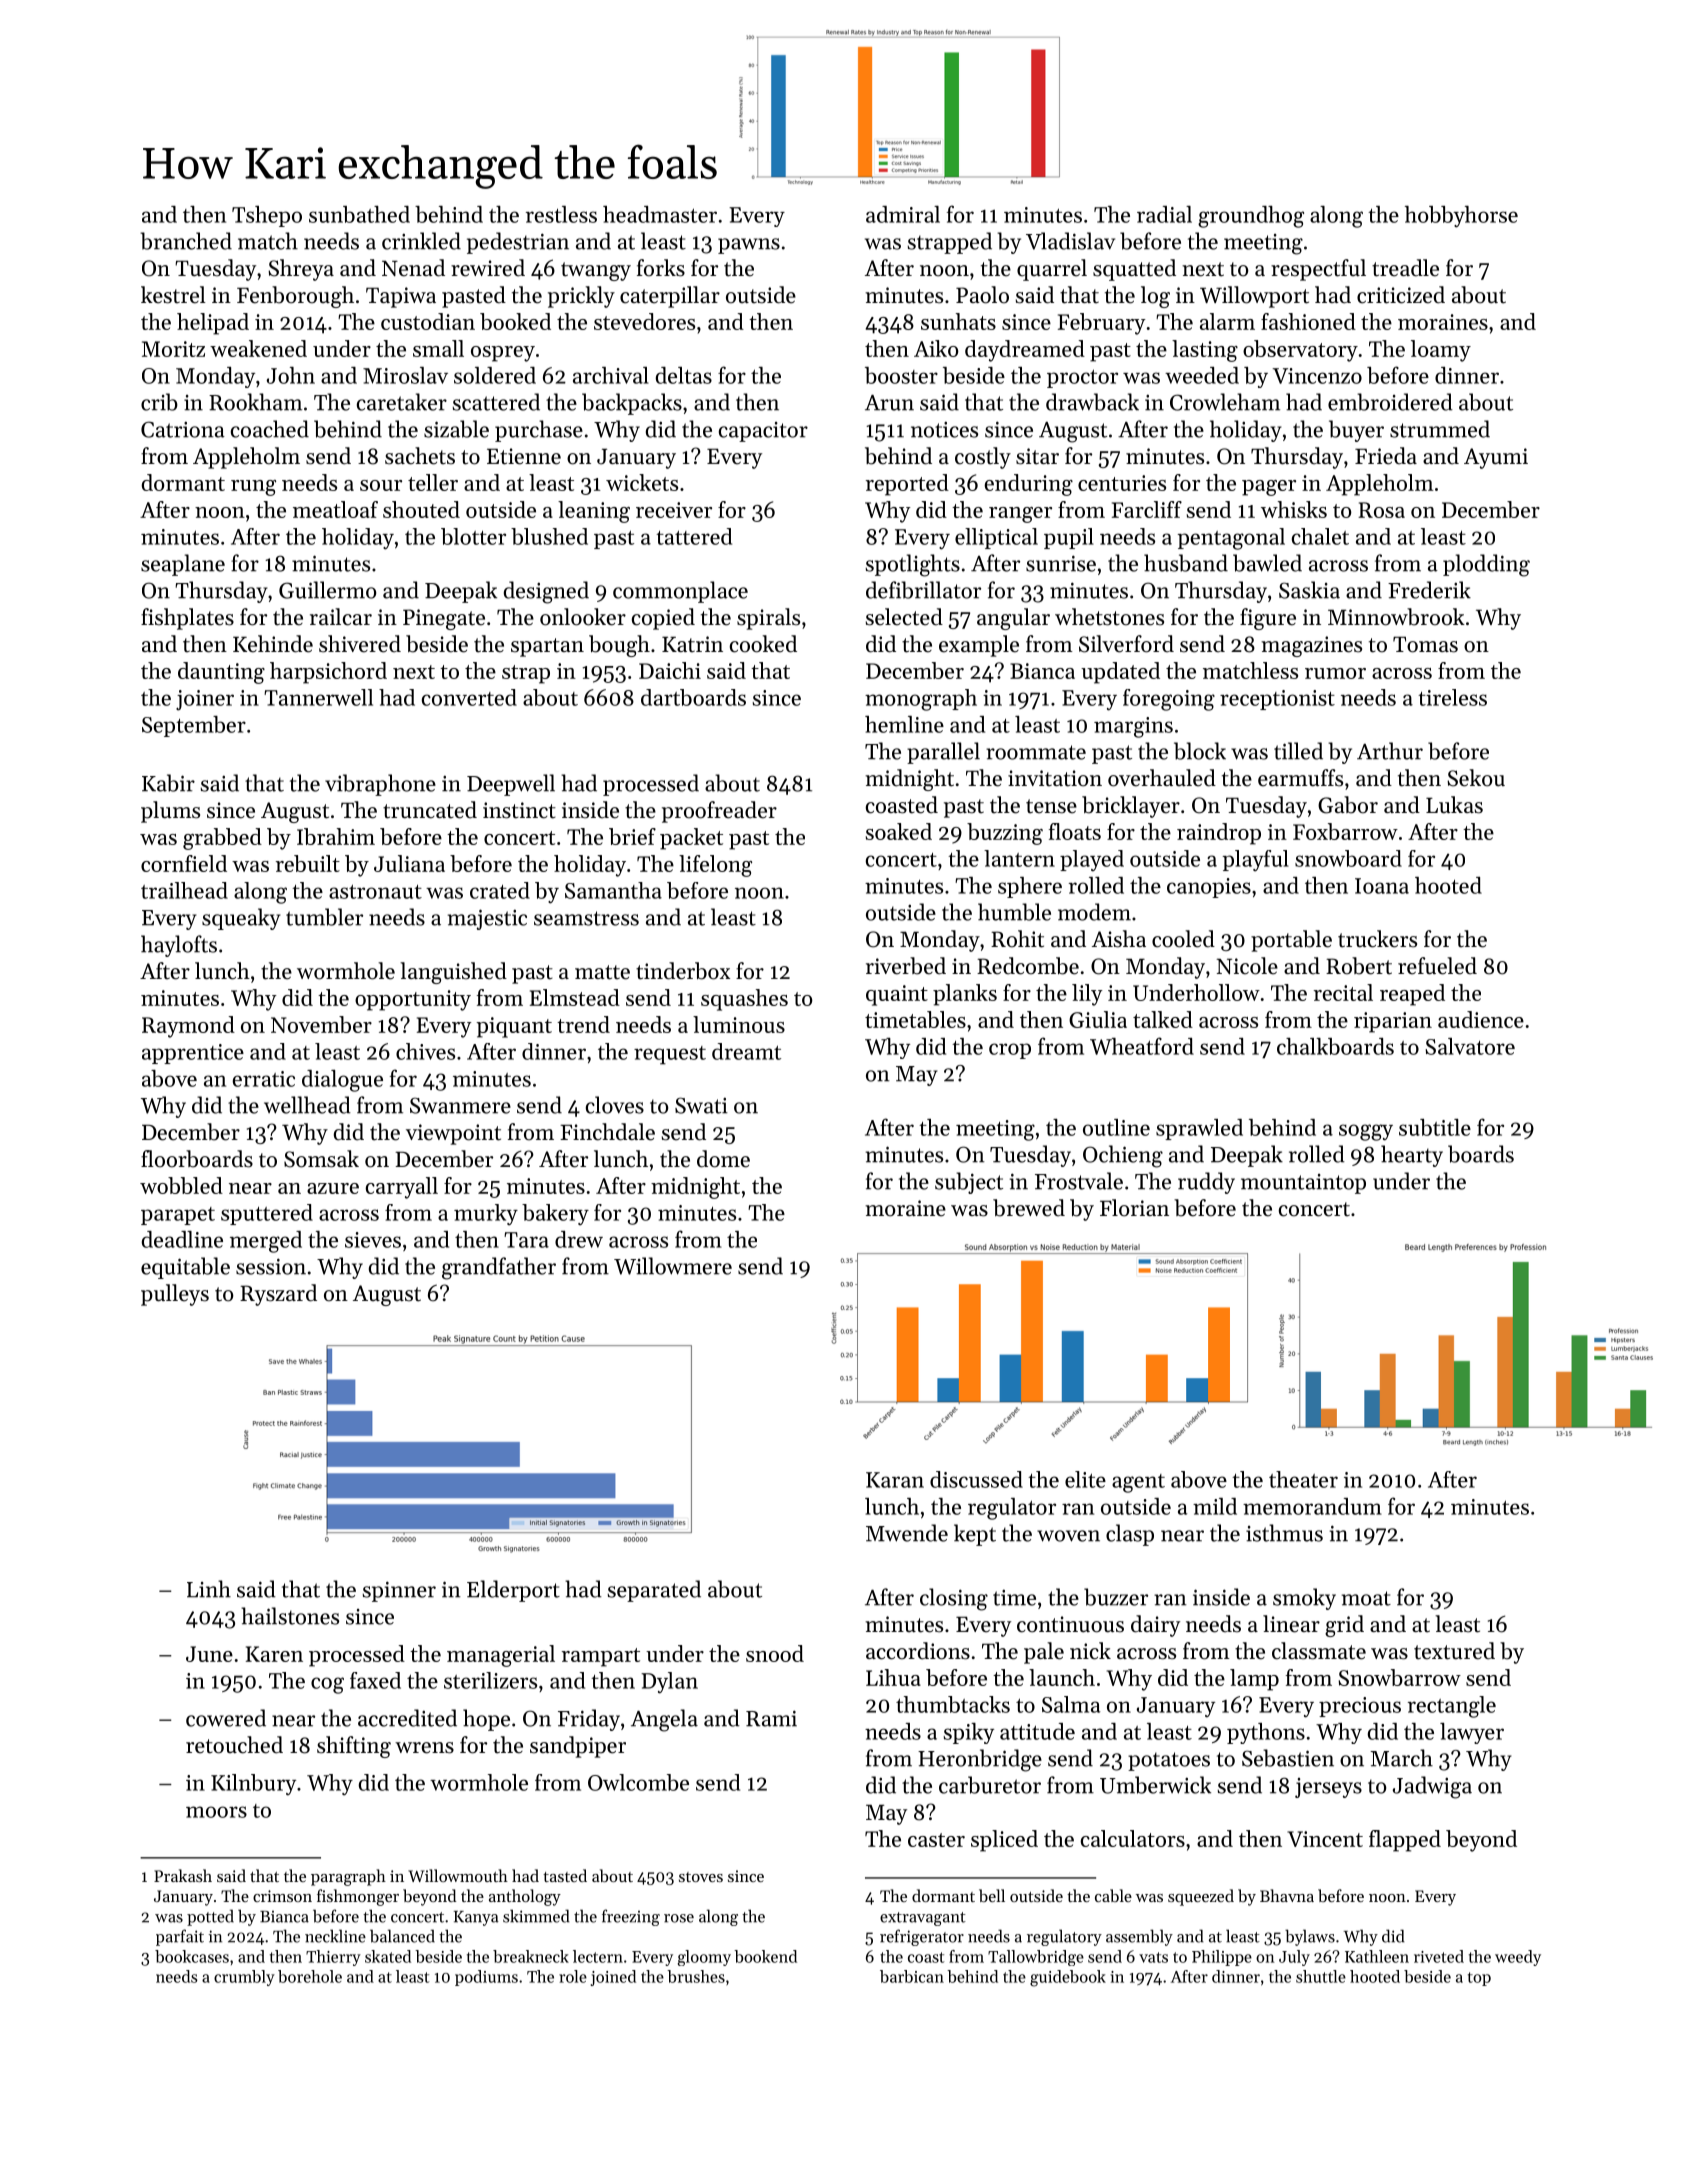 The image size is (1683, 2178). I want to click on Moritz, so click(173, 349).
